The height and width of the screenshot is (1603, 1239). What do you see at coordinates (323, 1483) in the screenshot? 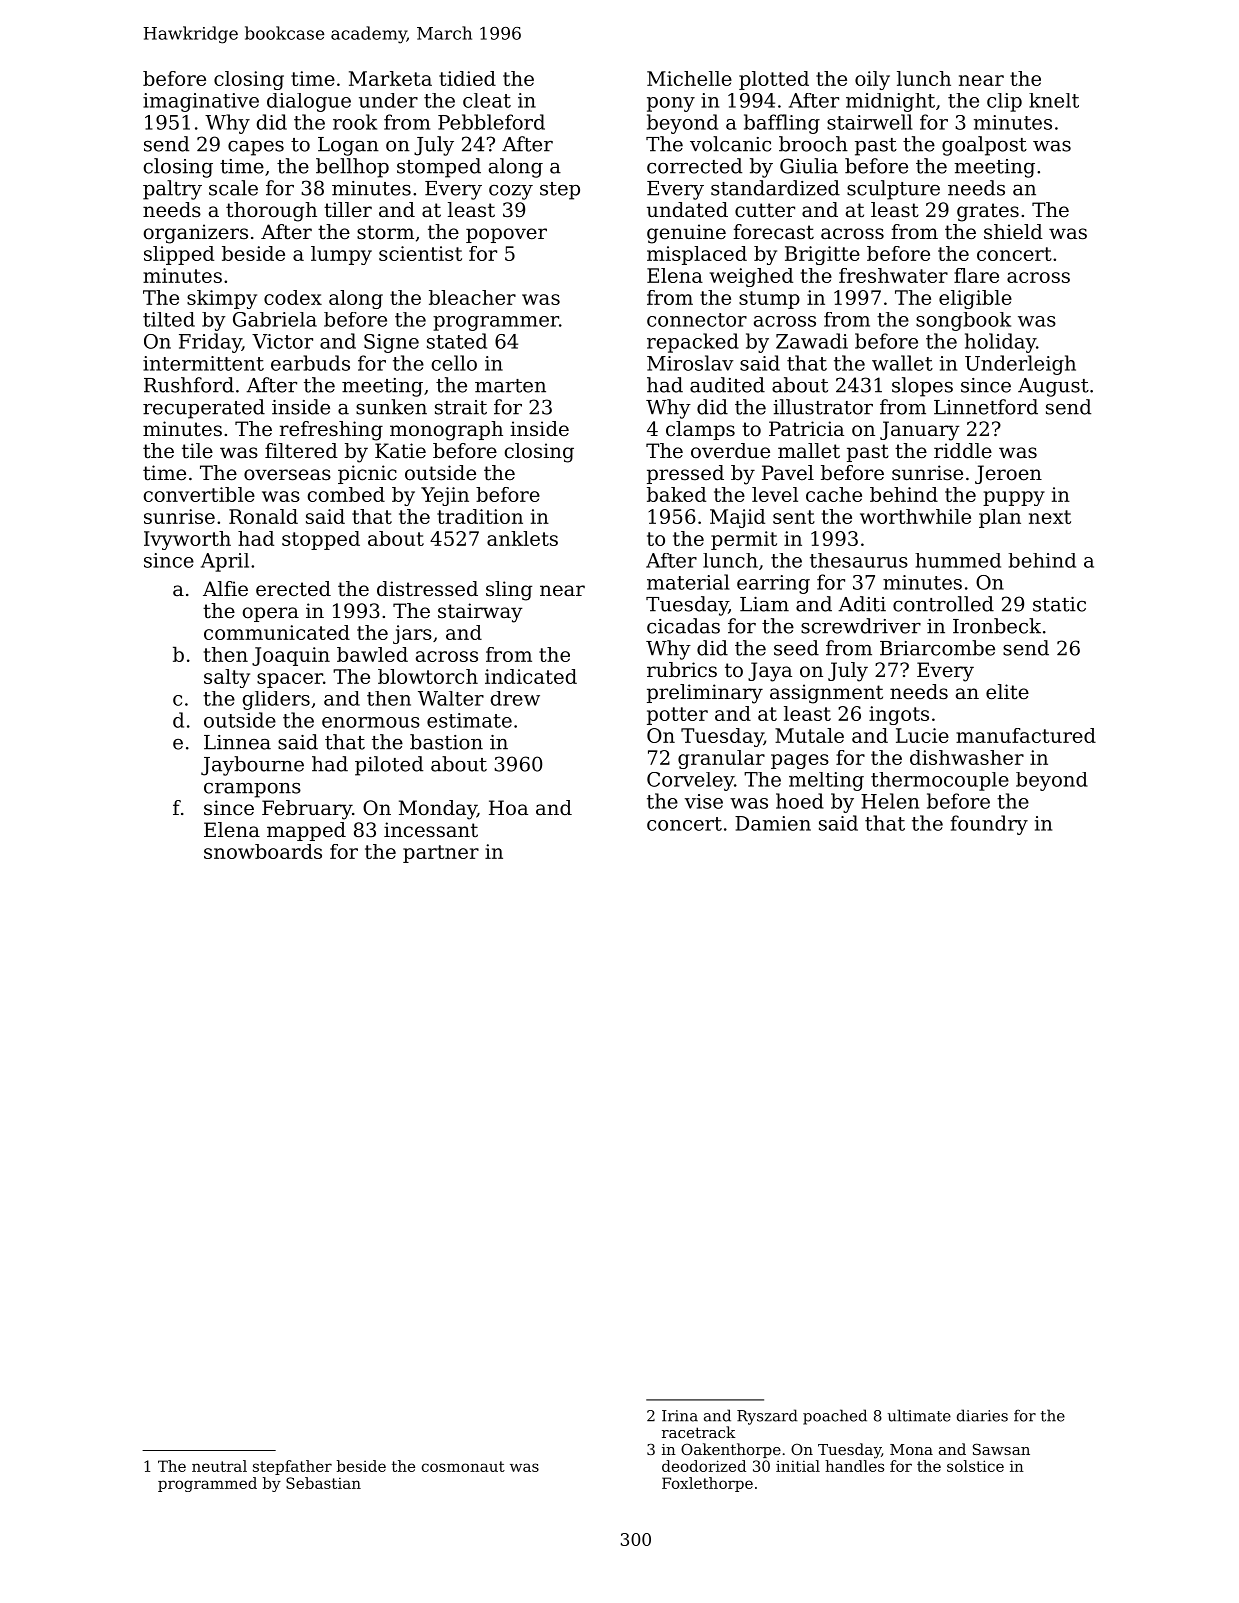
I see `Sebastian` at bounding box center [323, 1483].
